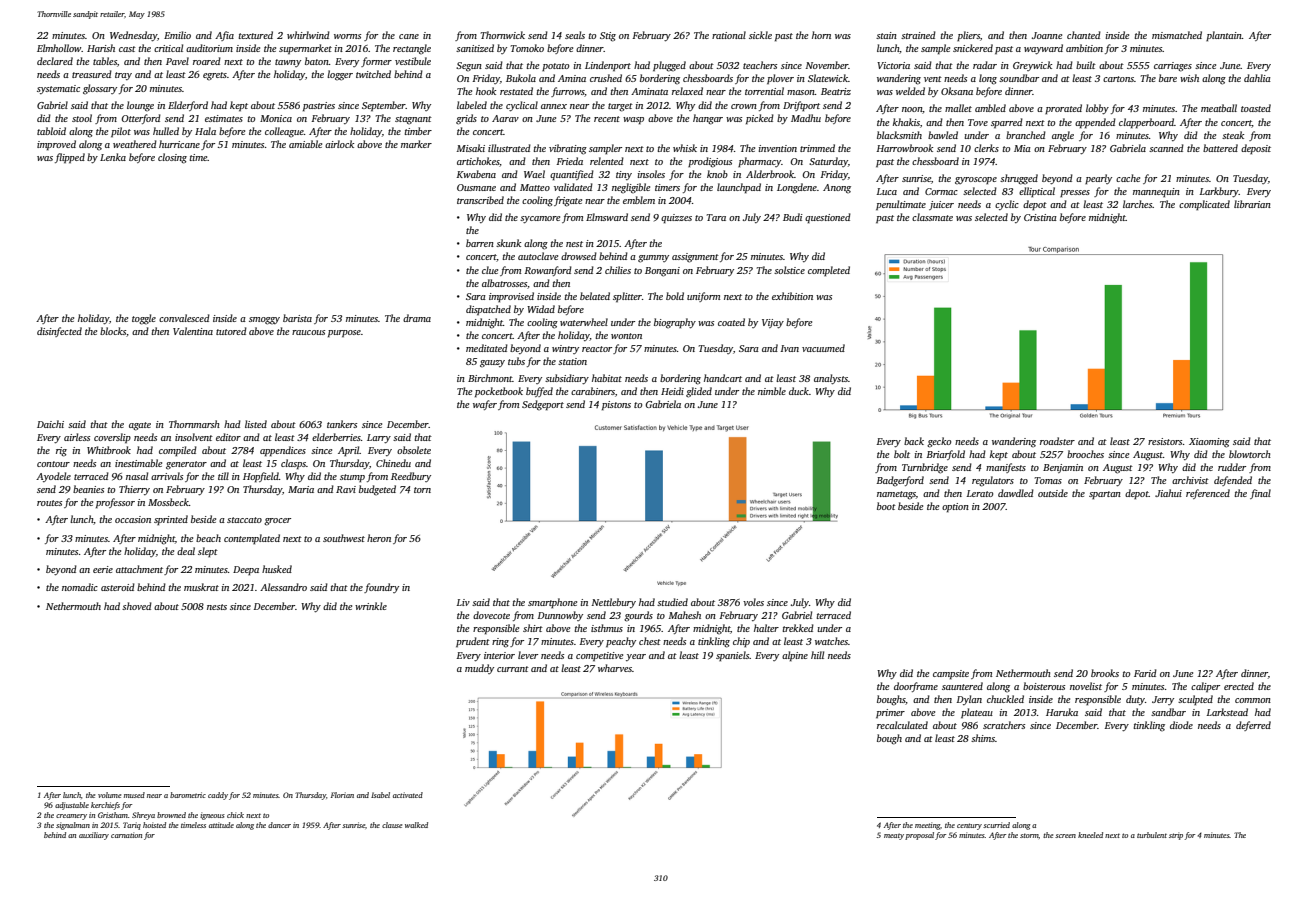 The width and height of the document is (1308, 924). I want to click on rational, so click(729, 35).
